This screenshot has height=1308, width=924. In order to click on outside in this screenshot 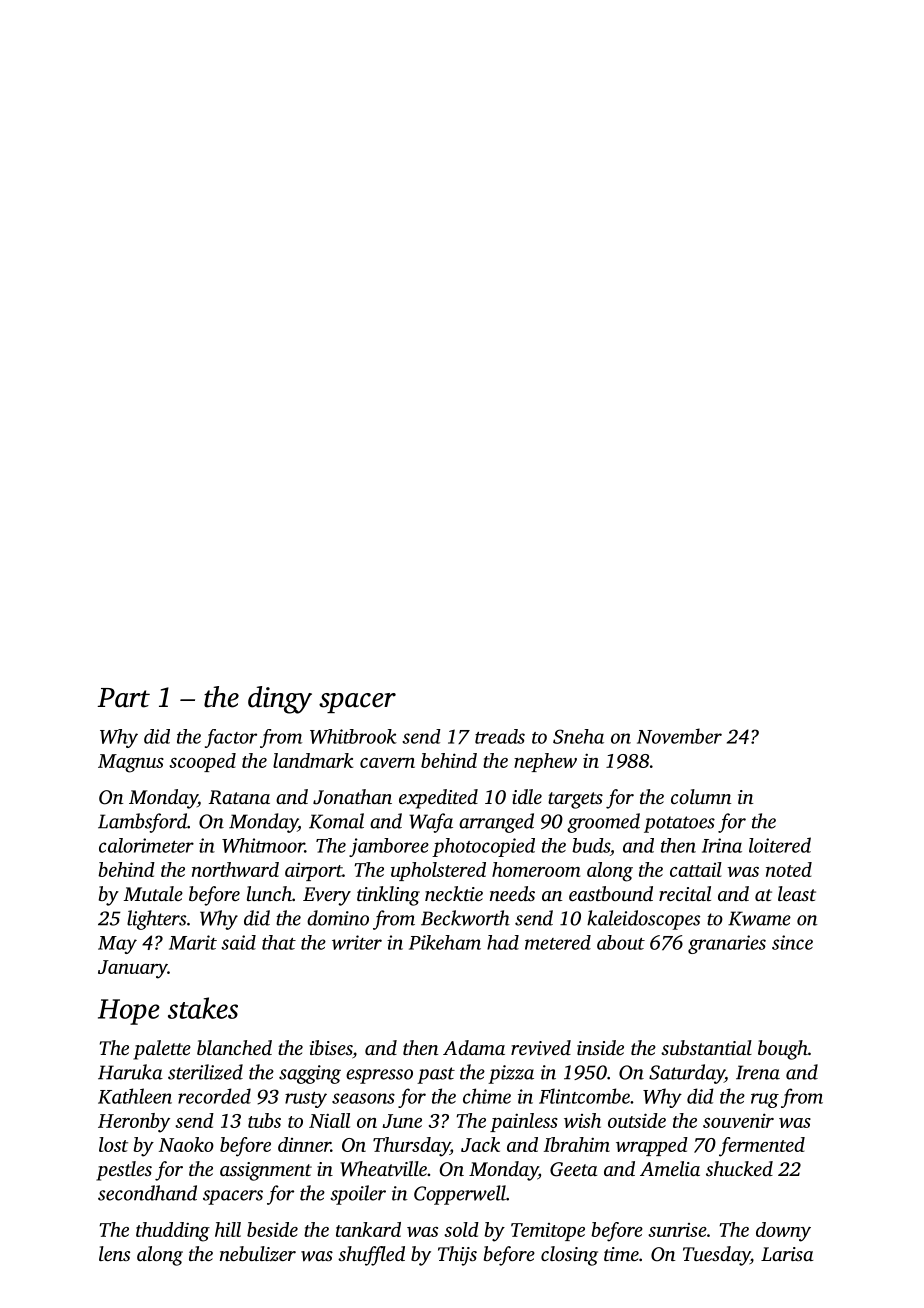, I will do `click(637, 1120)`.
